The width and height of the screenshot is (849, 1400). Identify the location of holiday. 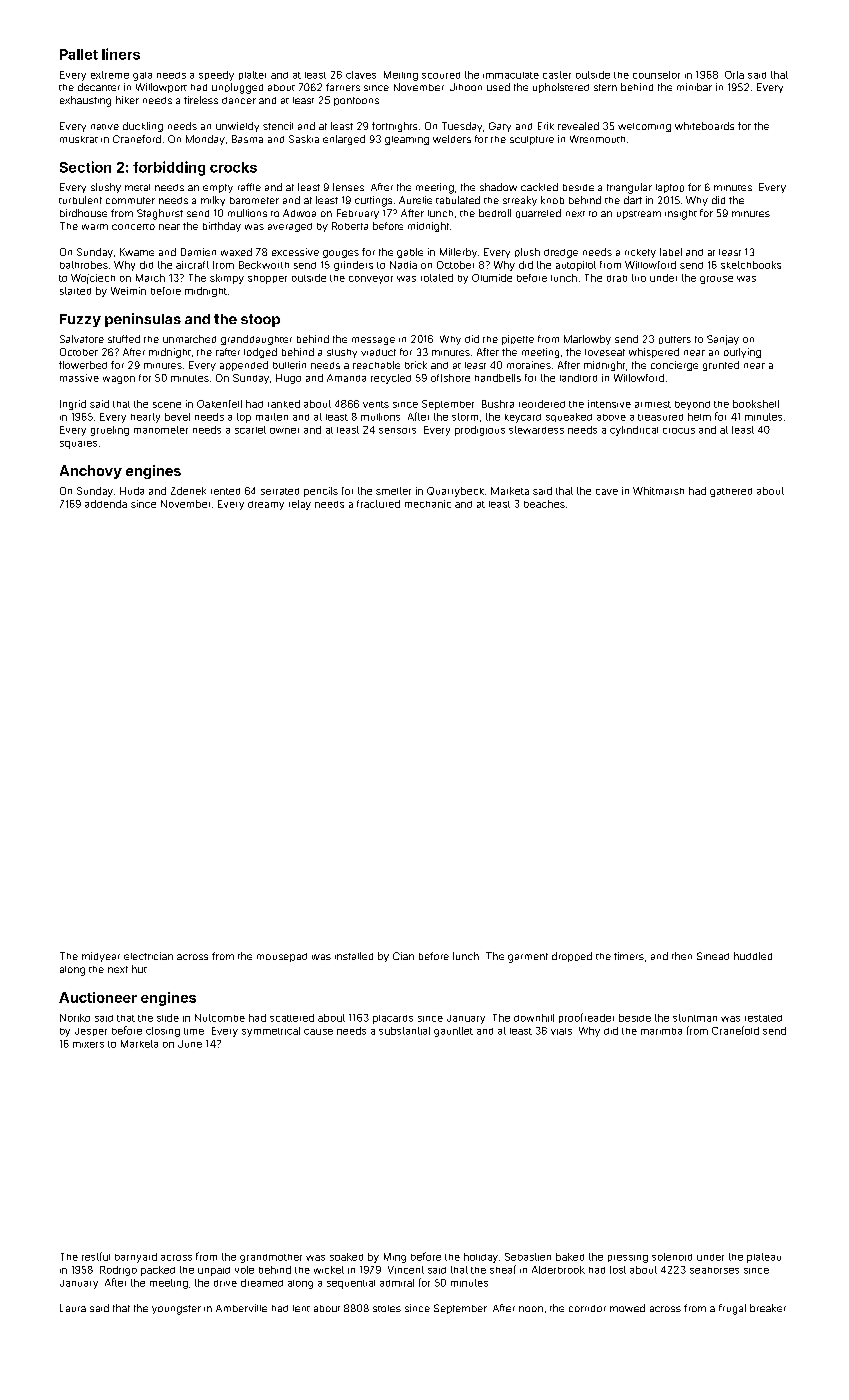
(481, 1258).
